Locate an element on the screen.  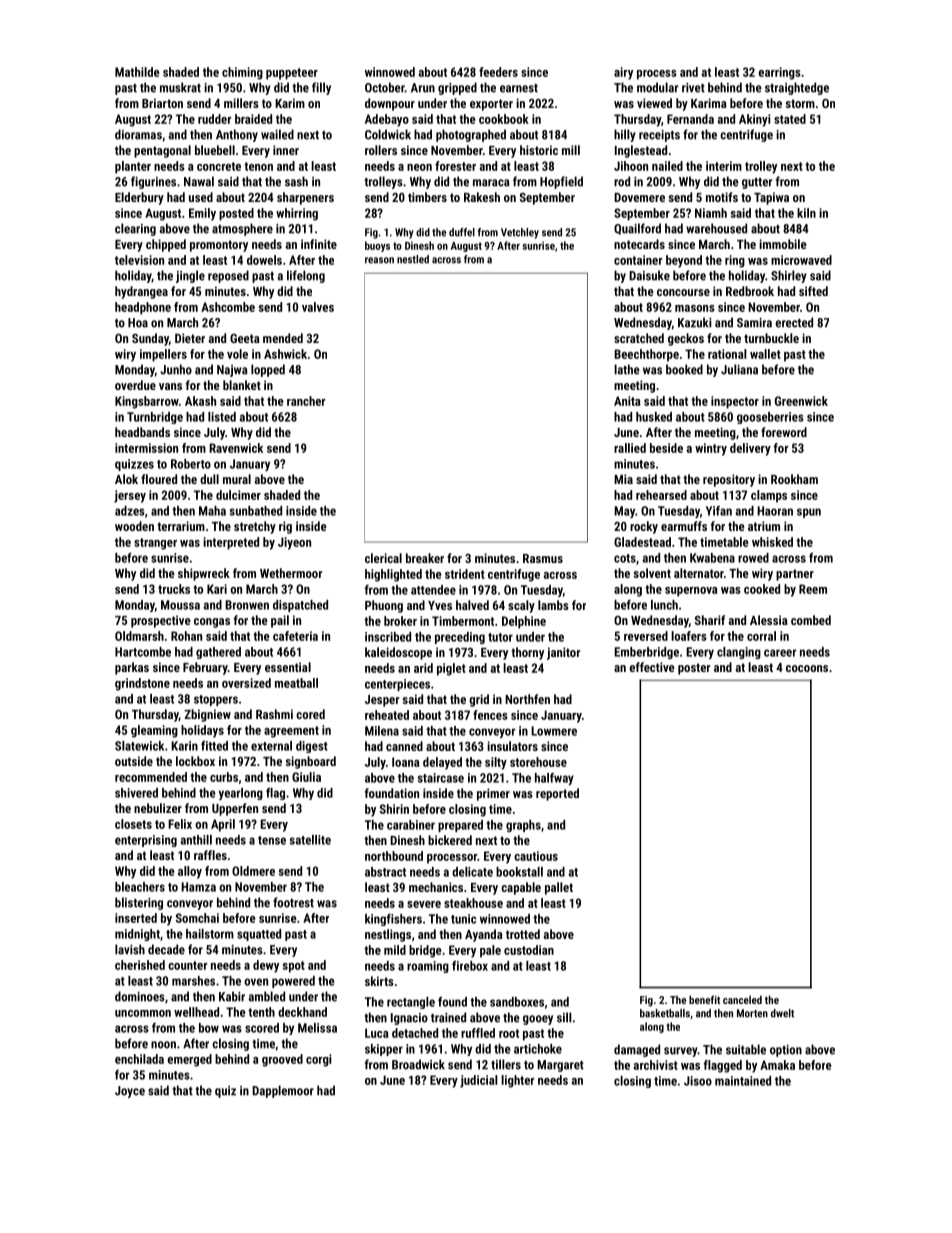
lunch is located at coordinates (664, 605).
